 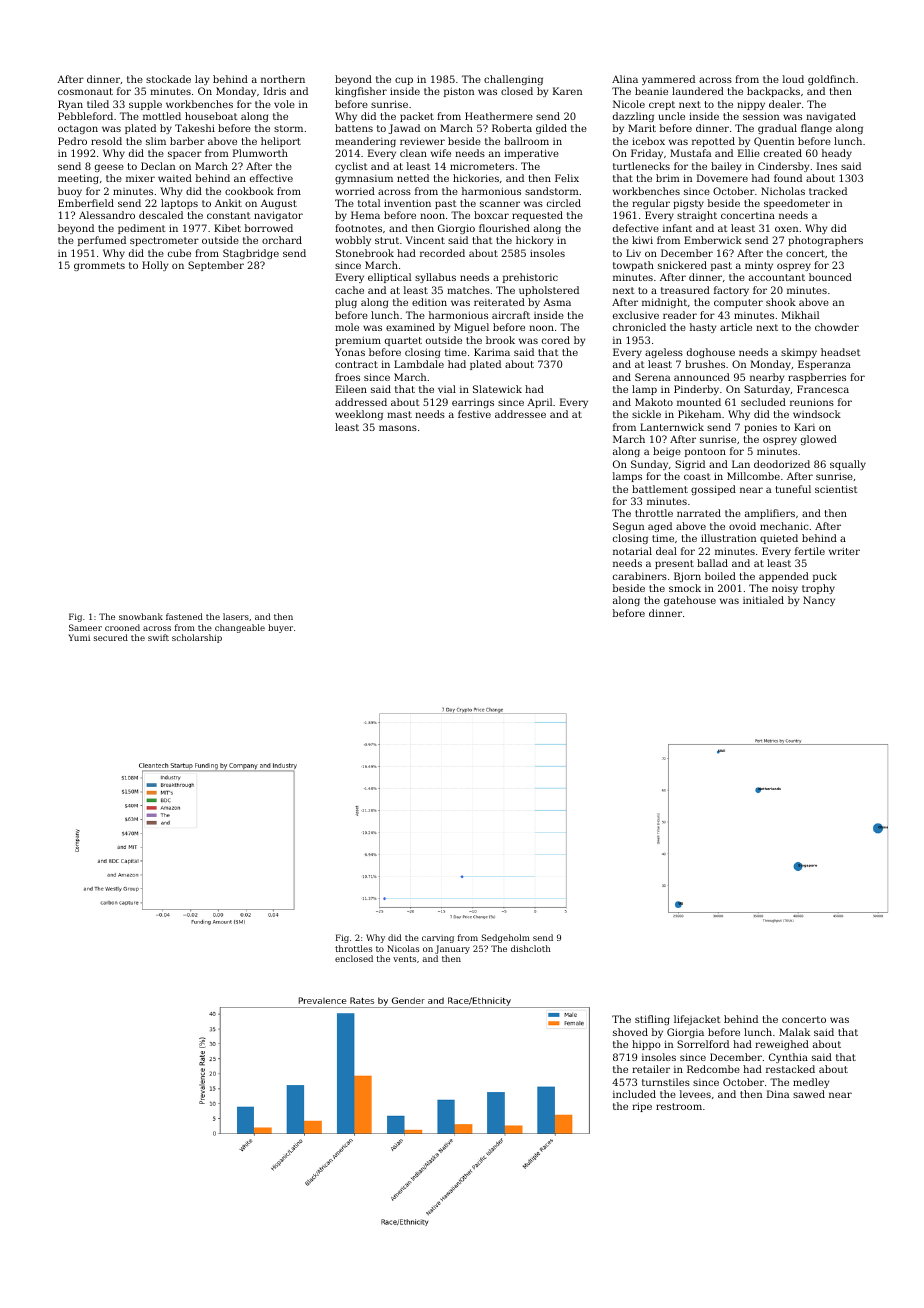 What do you see at coordinates (506, 938) in the screenshot?
I see `Sedgeholm` at bounding box center [506, 938].
